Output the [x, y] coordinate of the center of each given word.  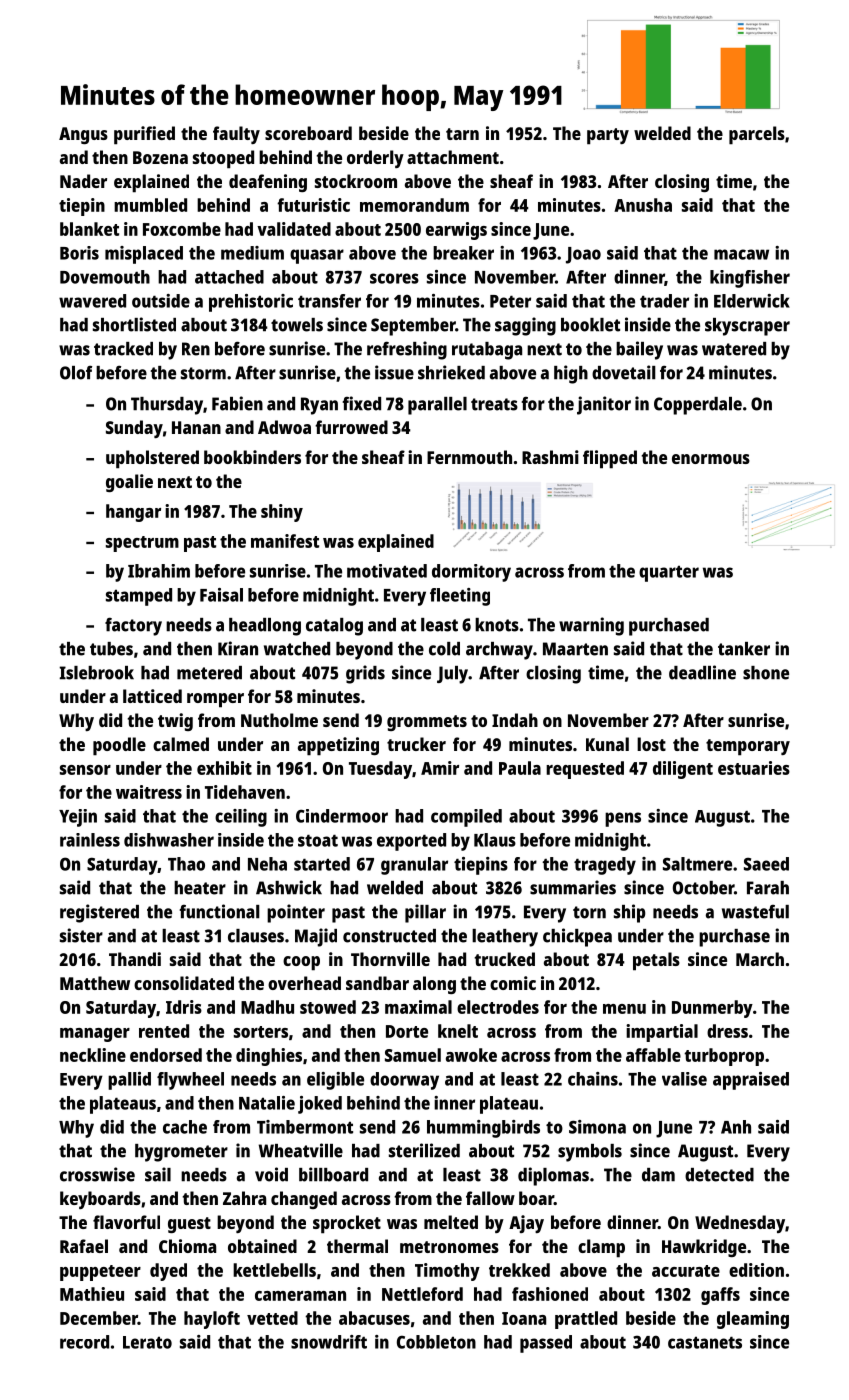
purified [144, 135]
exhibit [224, 768]
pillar [425, 913]
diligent [683, 770]
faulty [236, 135]
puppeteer [100, 1273]
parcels [757, 135]
